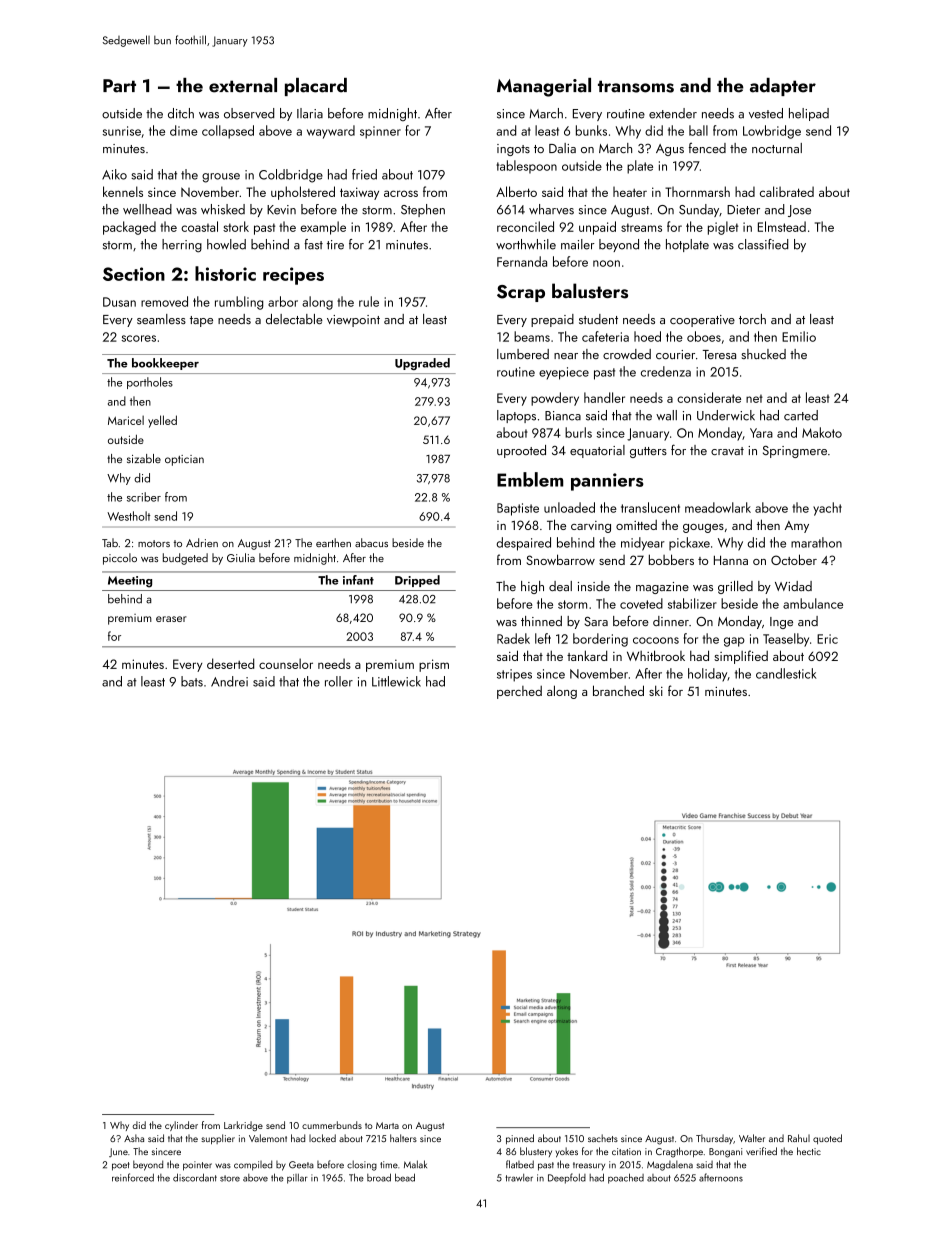 This page has width=952, height=1233. I want to click on adapter, so click(783, 87).
